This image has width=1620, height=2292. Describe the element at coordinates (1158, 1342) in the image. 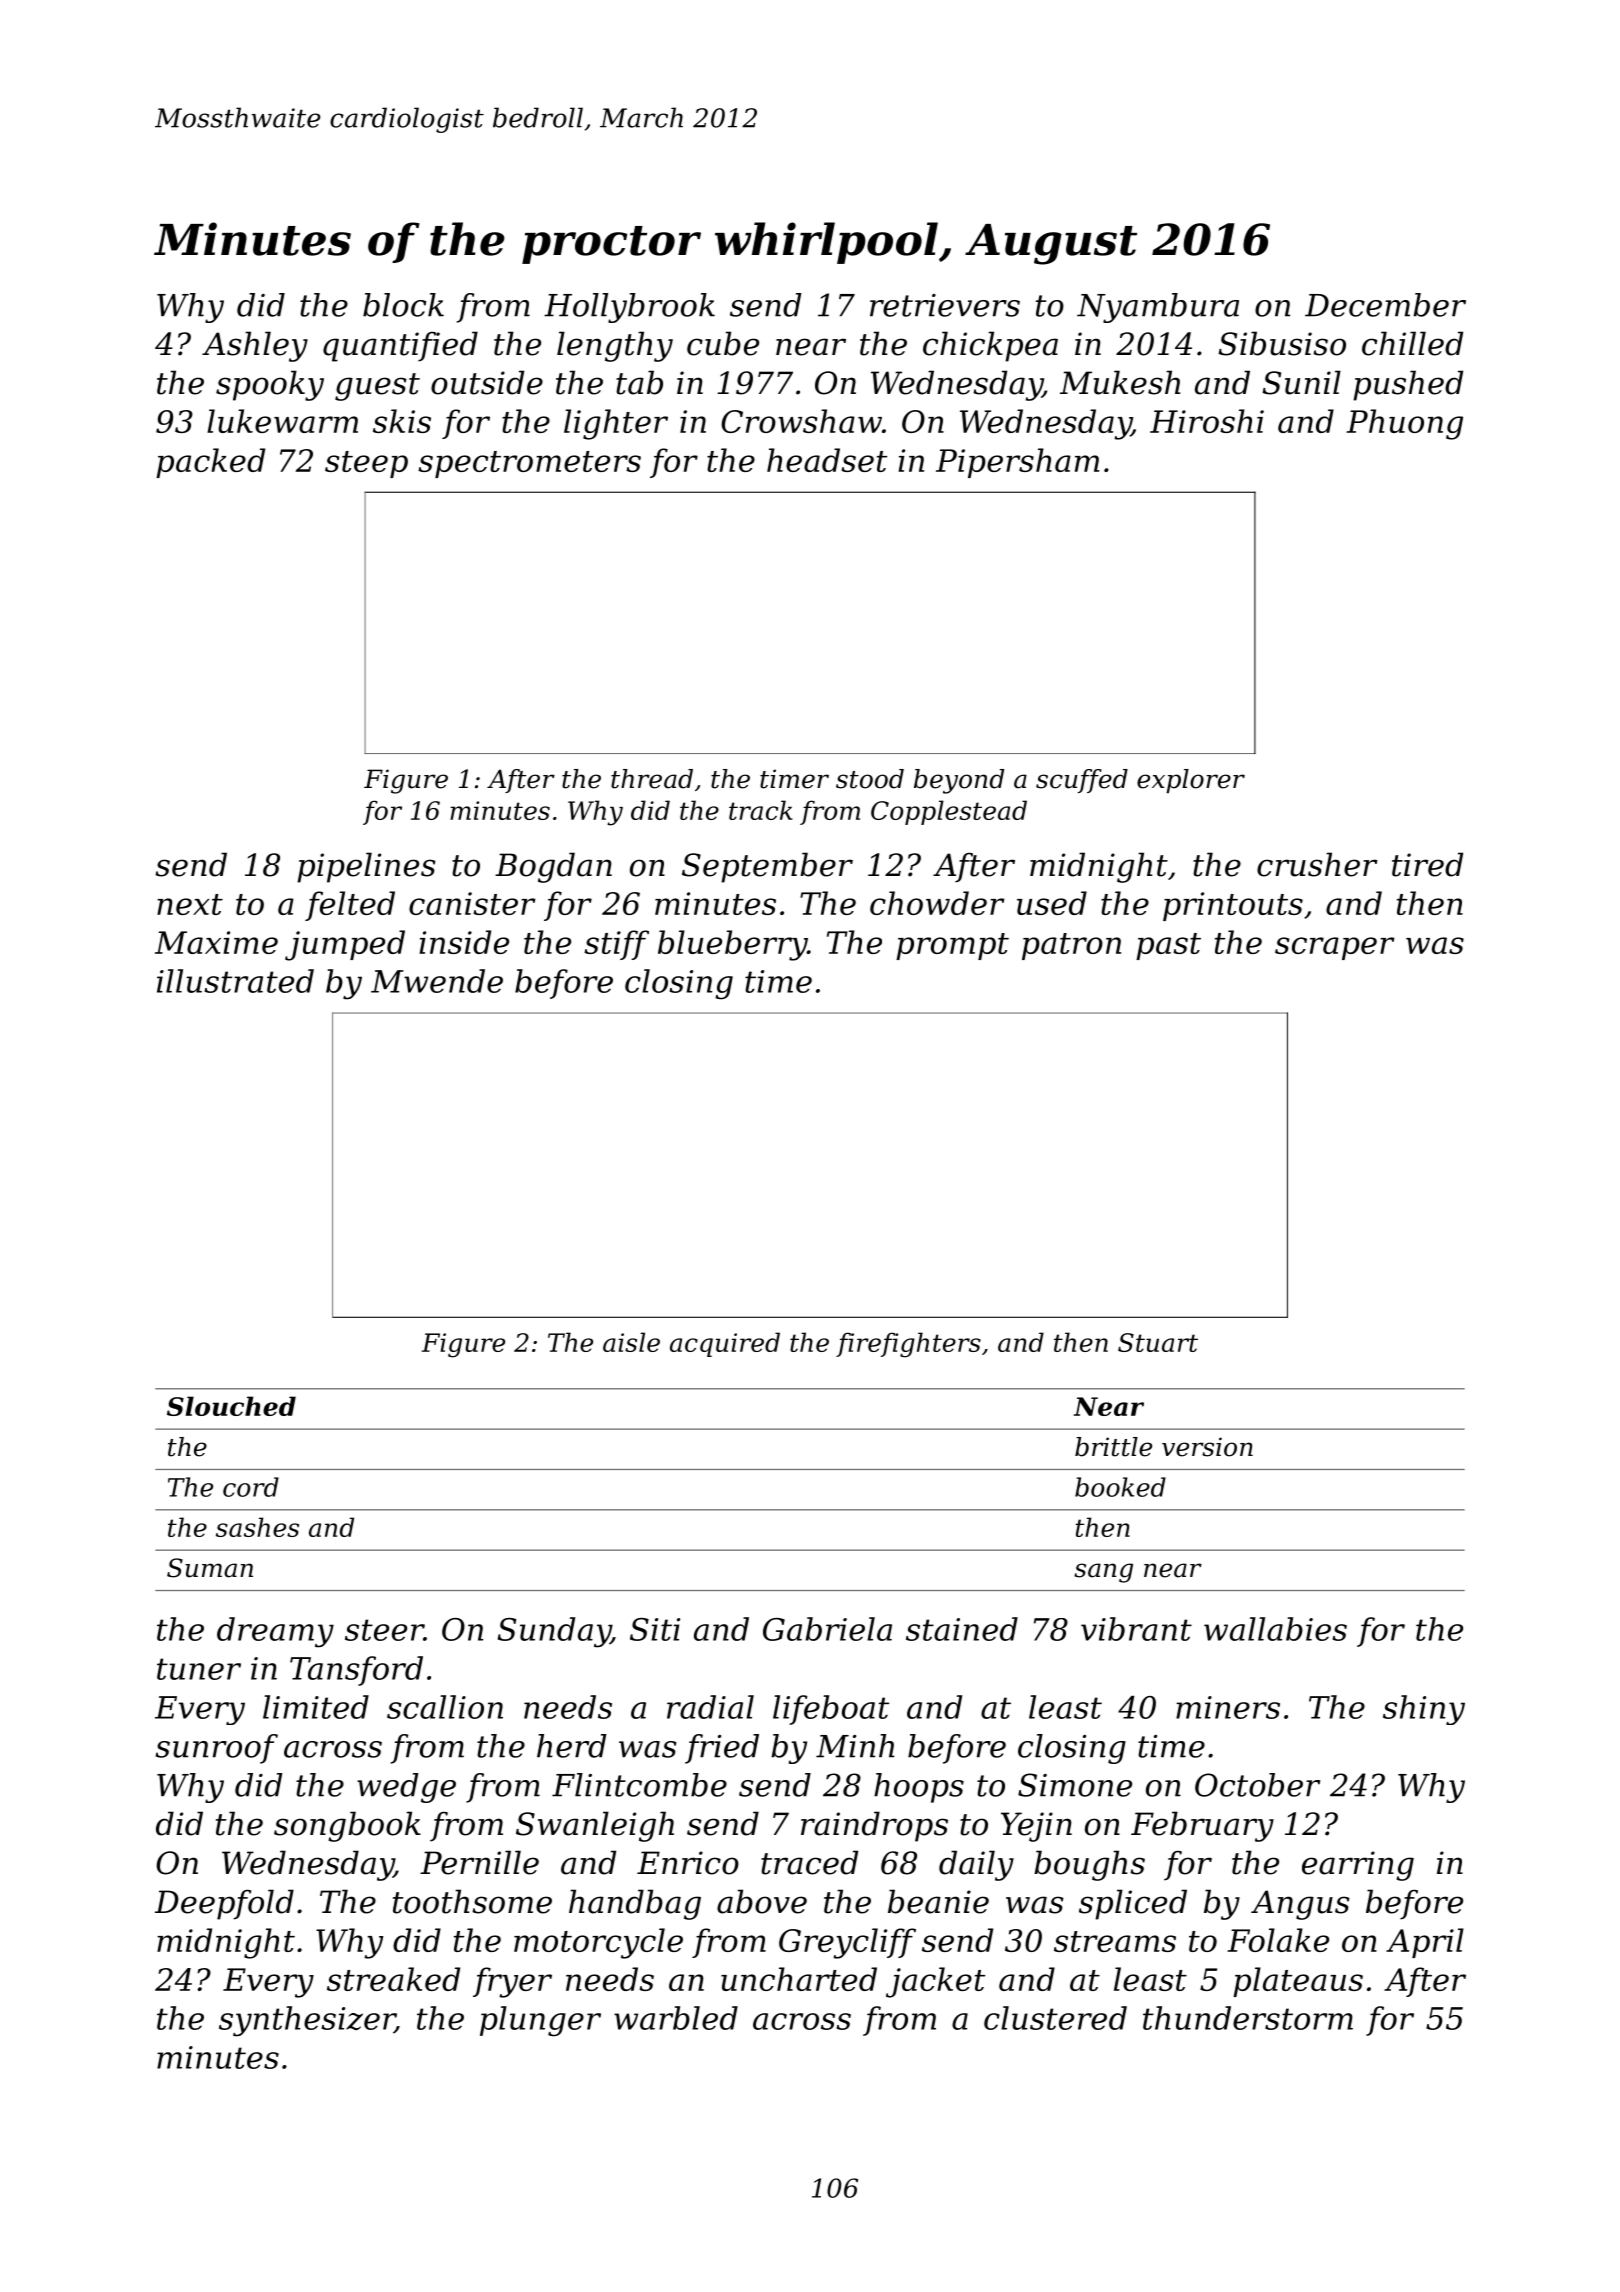

I see `Stuart` at that location.
